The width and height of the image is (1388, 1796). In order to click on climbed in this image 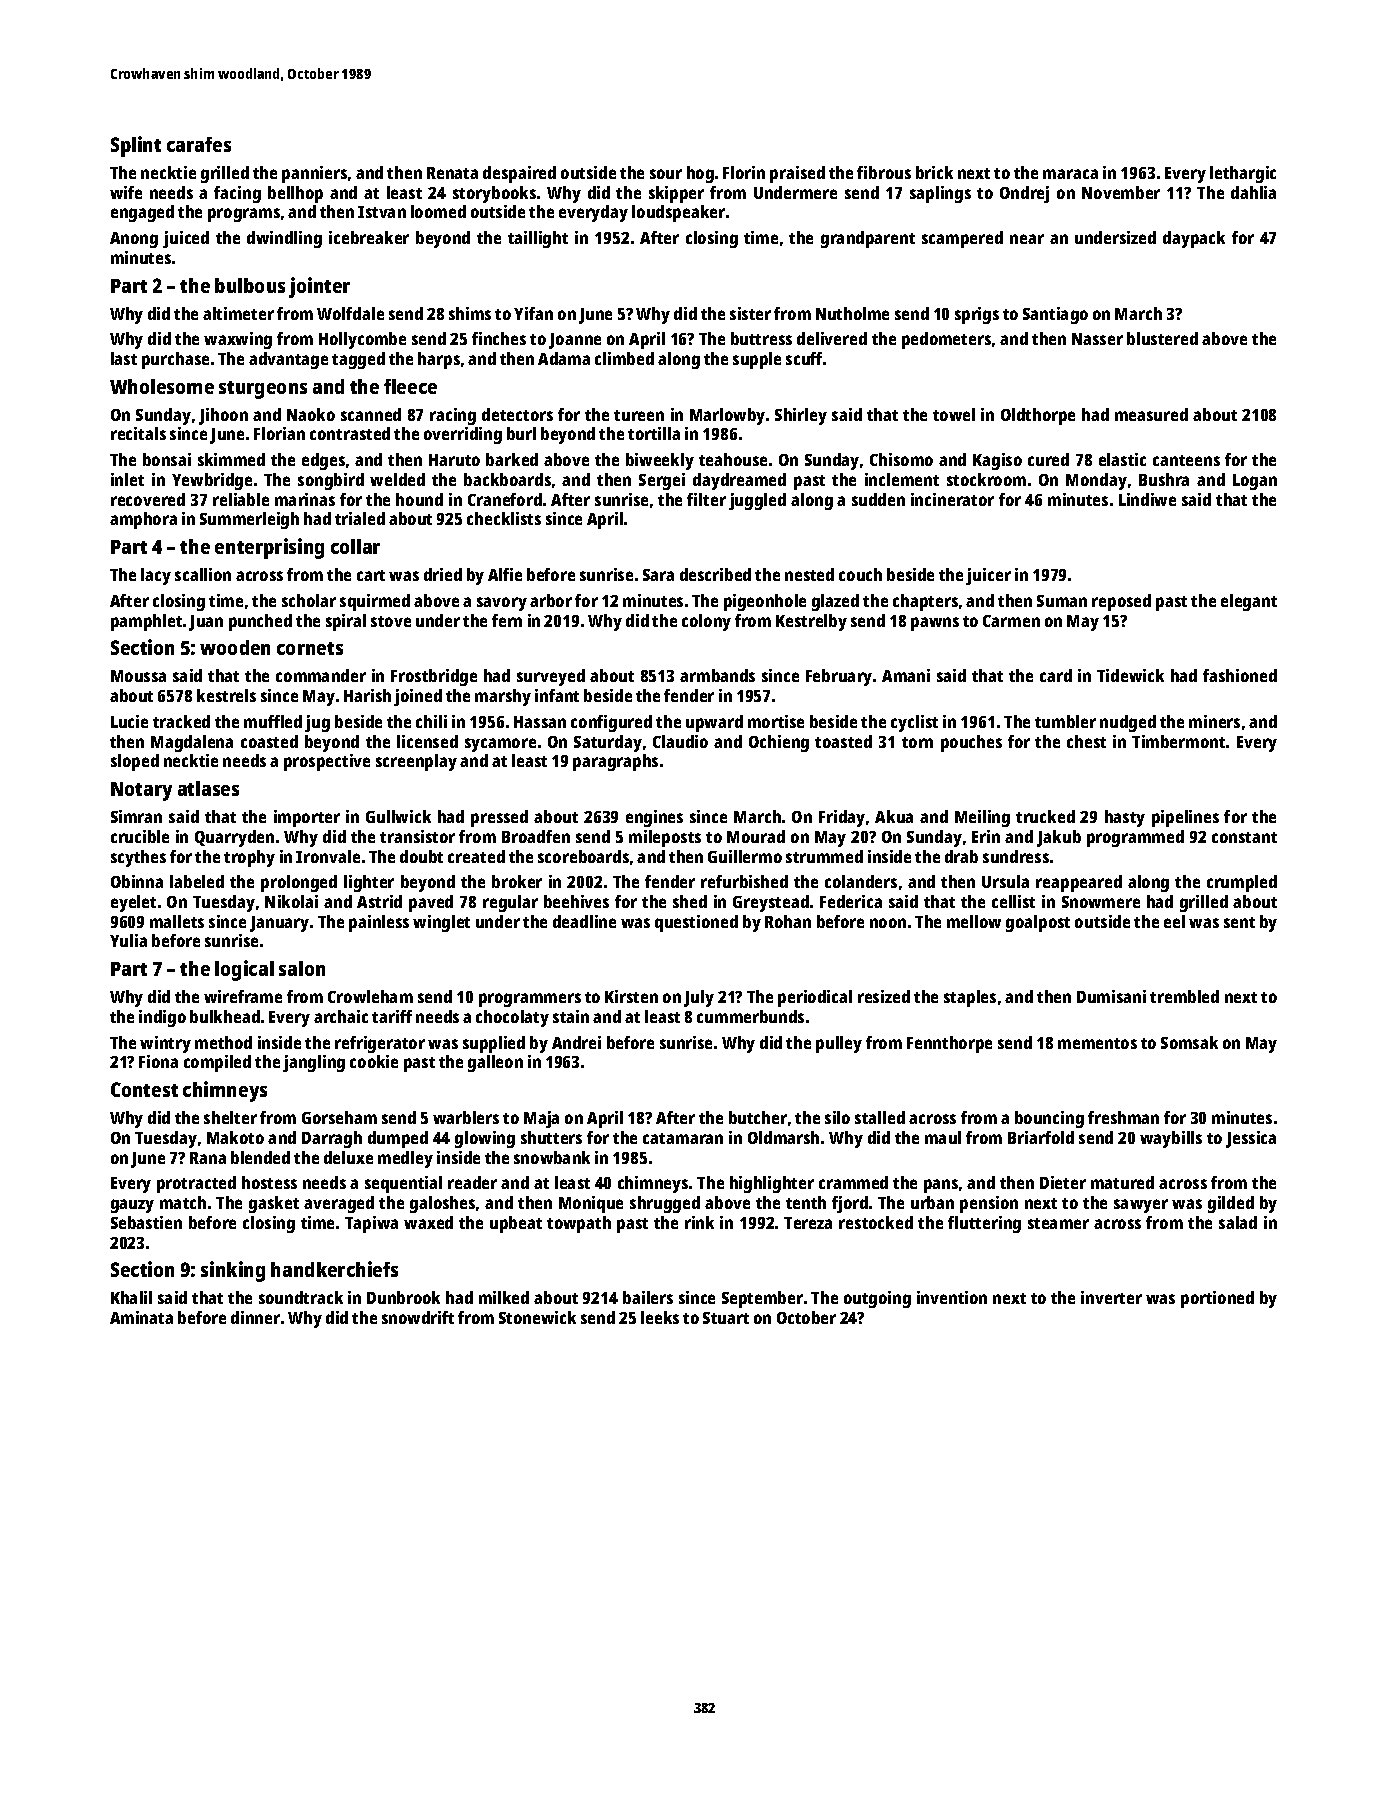, I will do `click(624, 358)`.
